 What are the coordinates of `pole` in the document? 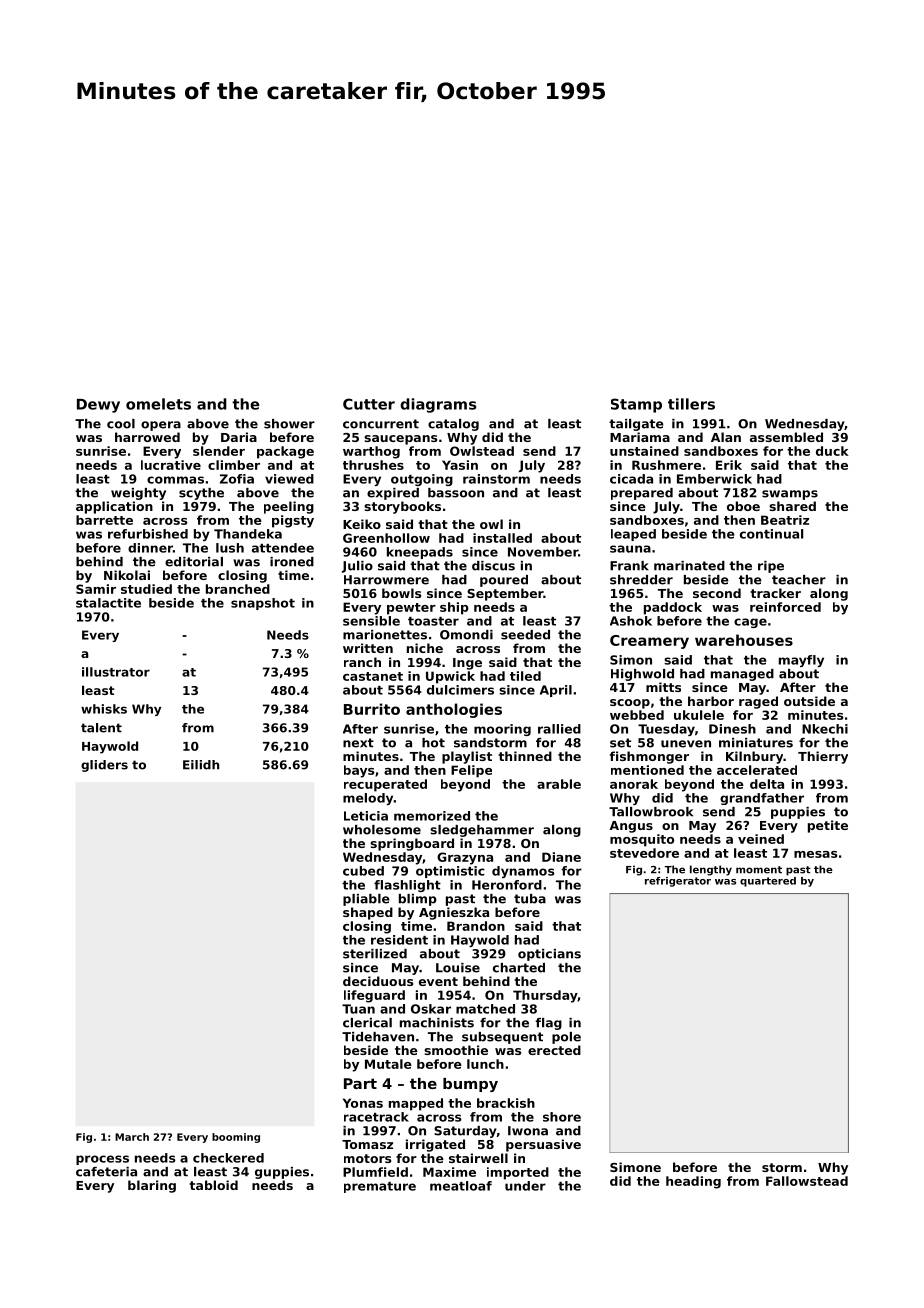 It's located at (566, 1038).
